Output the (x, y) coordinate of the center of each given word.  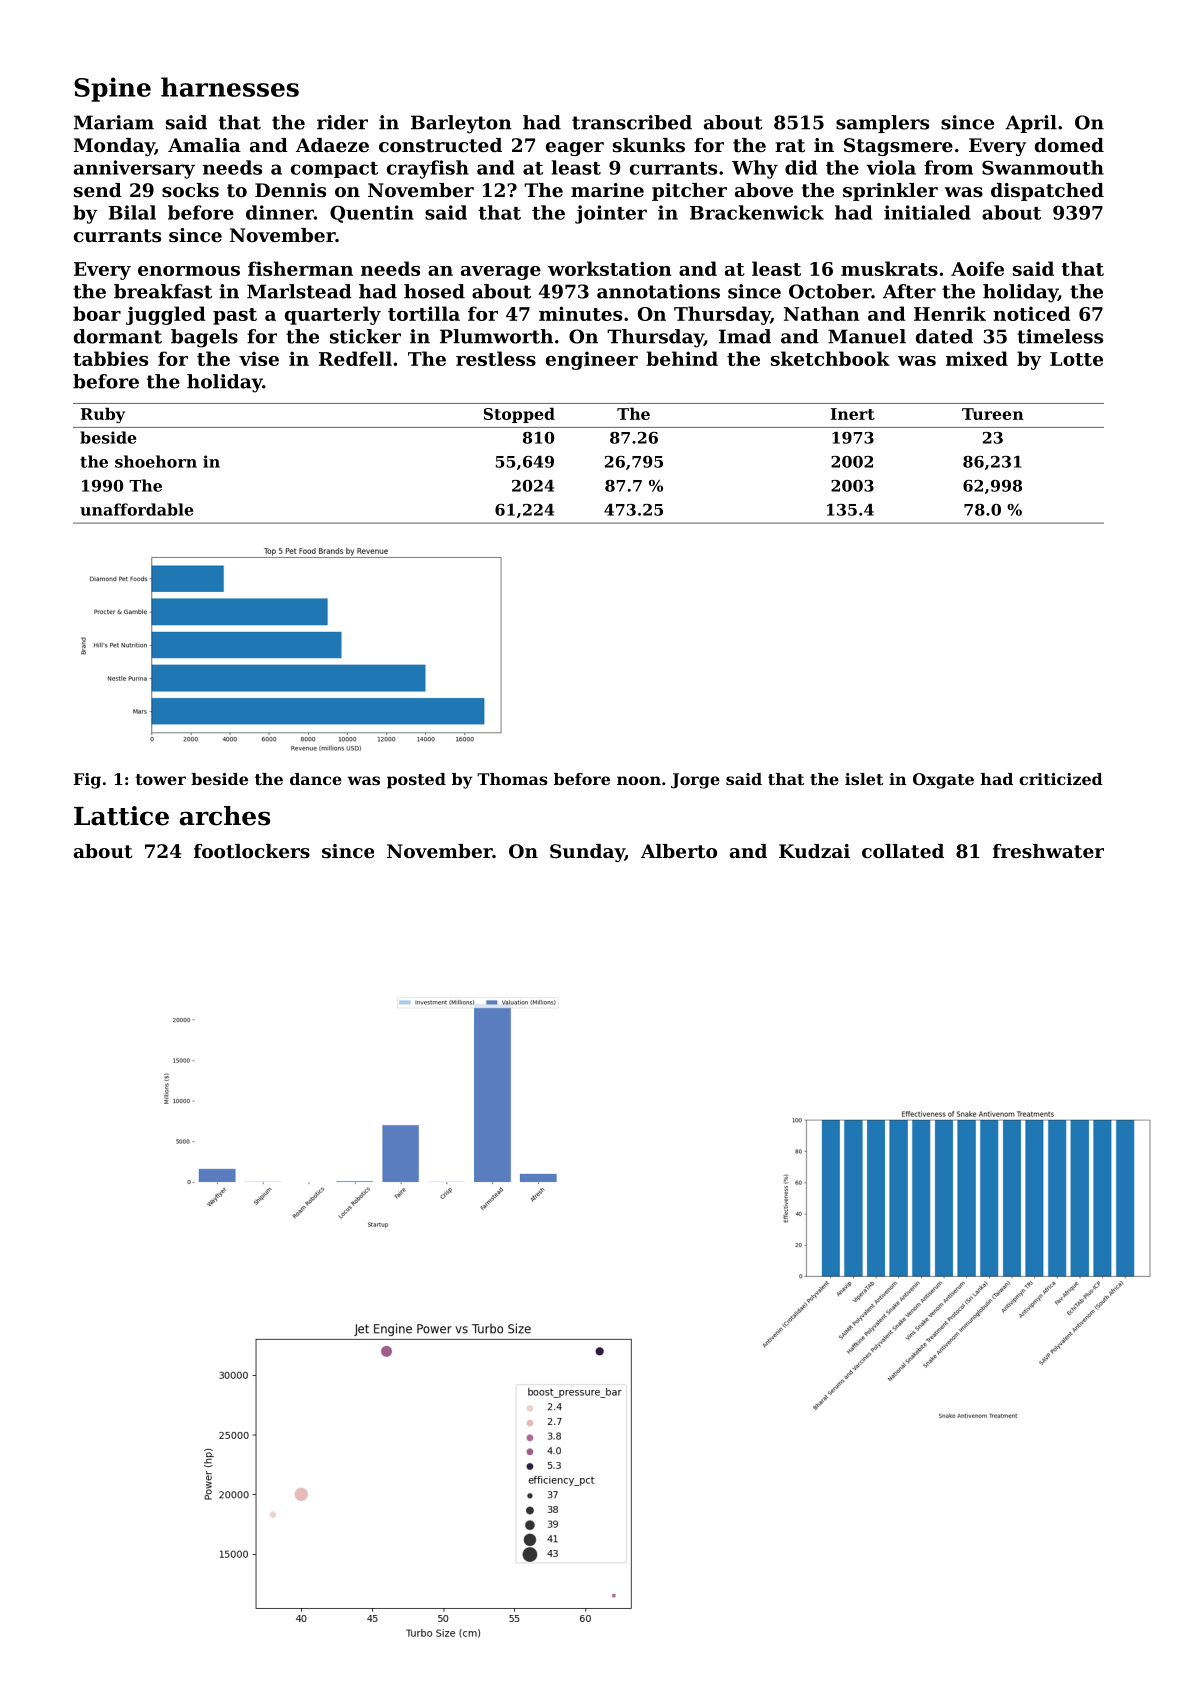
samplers (882, 124)
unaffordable (136, 509)
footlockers (252, 851)
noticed (1031, 313)
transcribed (632, 122)
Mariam (114, 122)
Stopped (519, 415)
